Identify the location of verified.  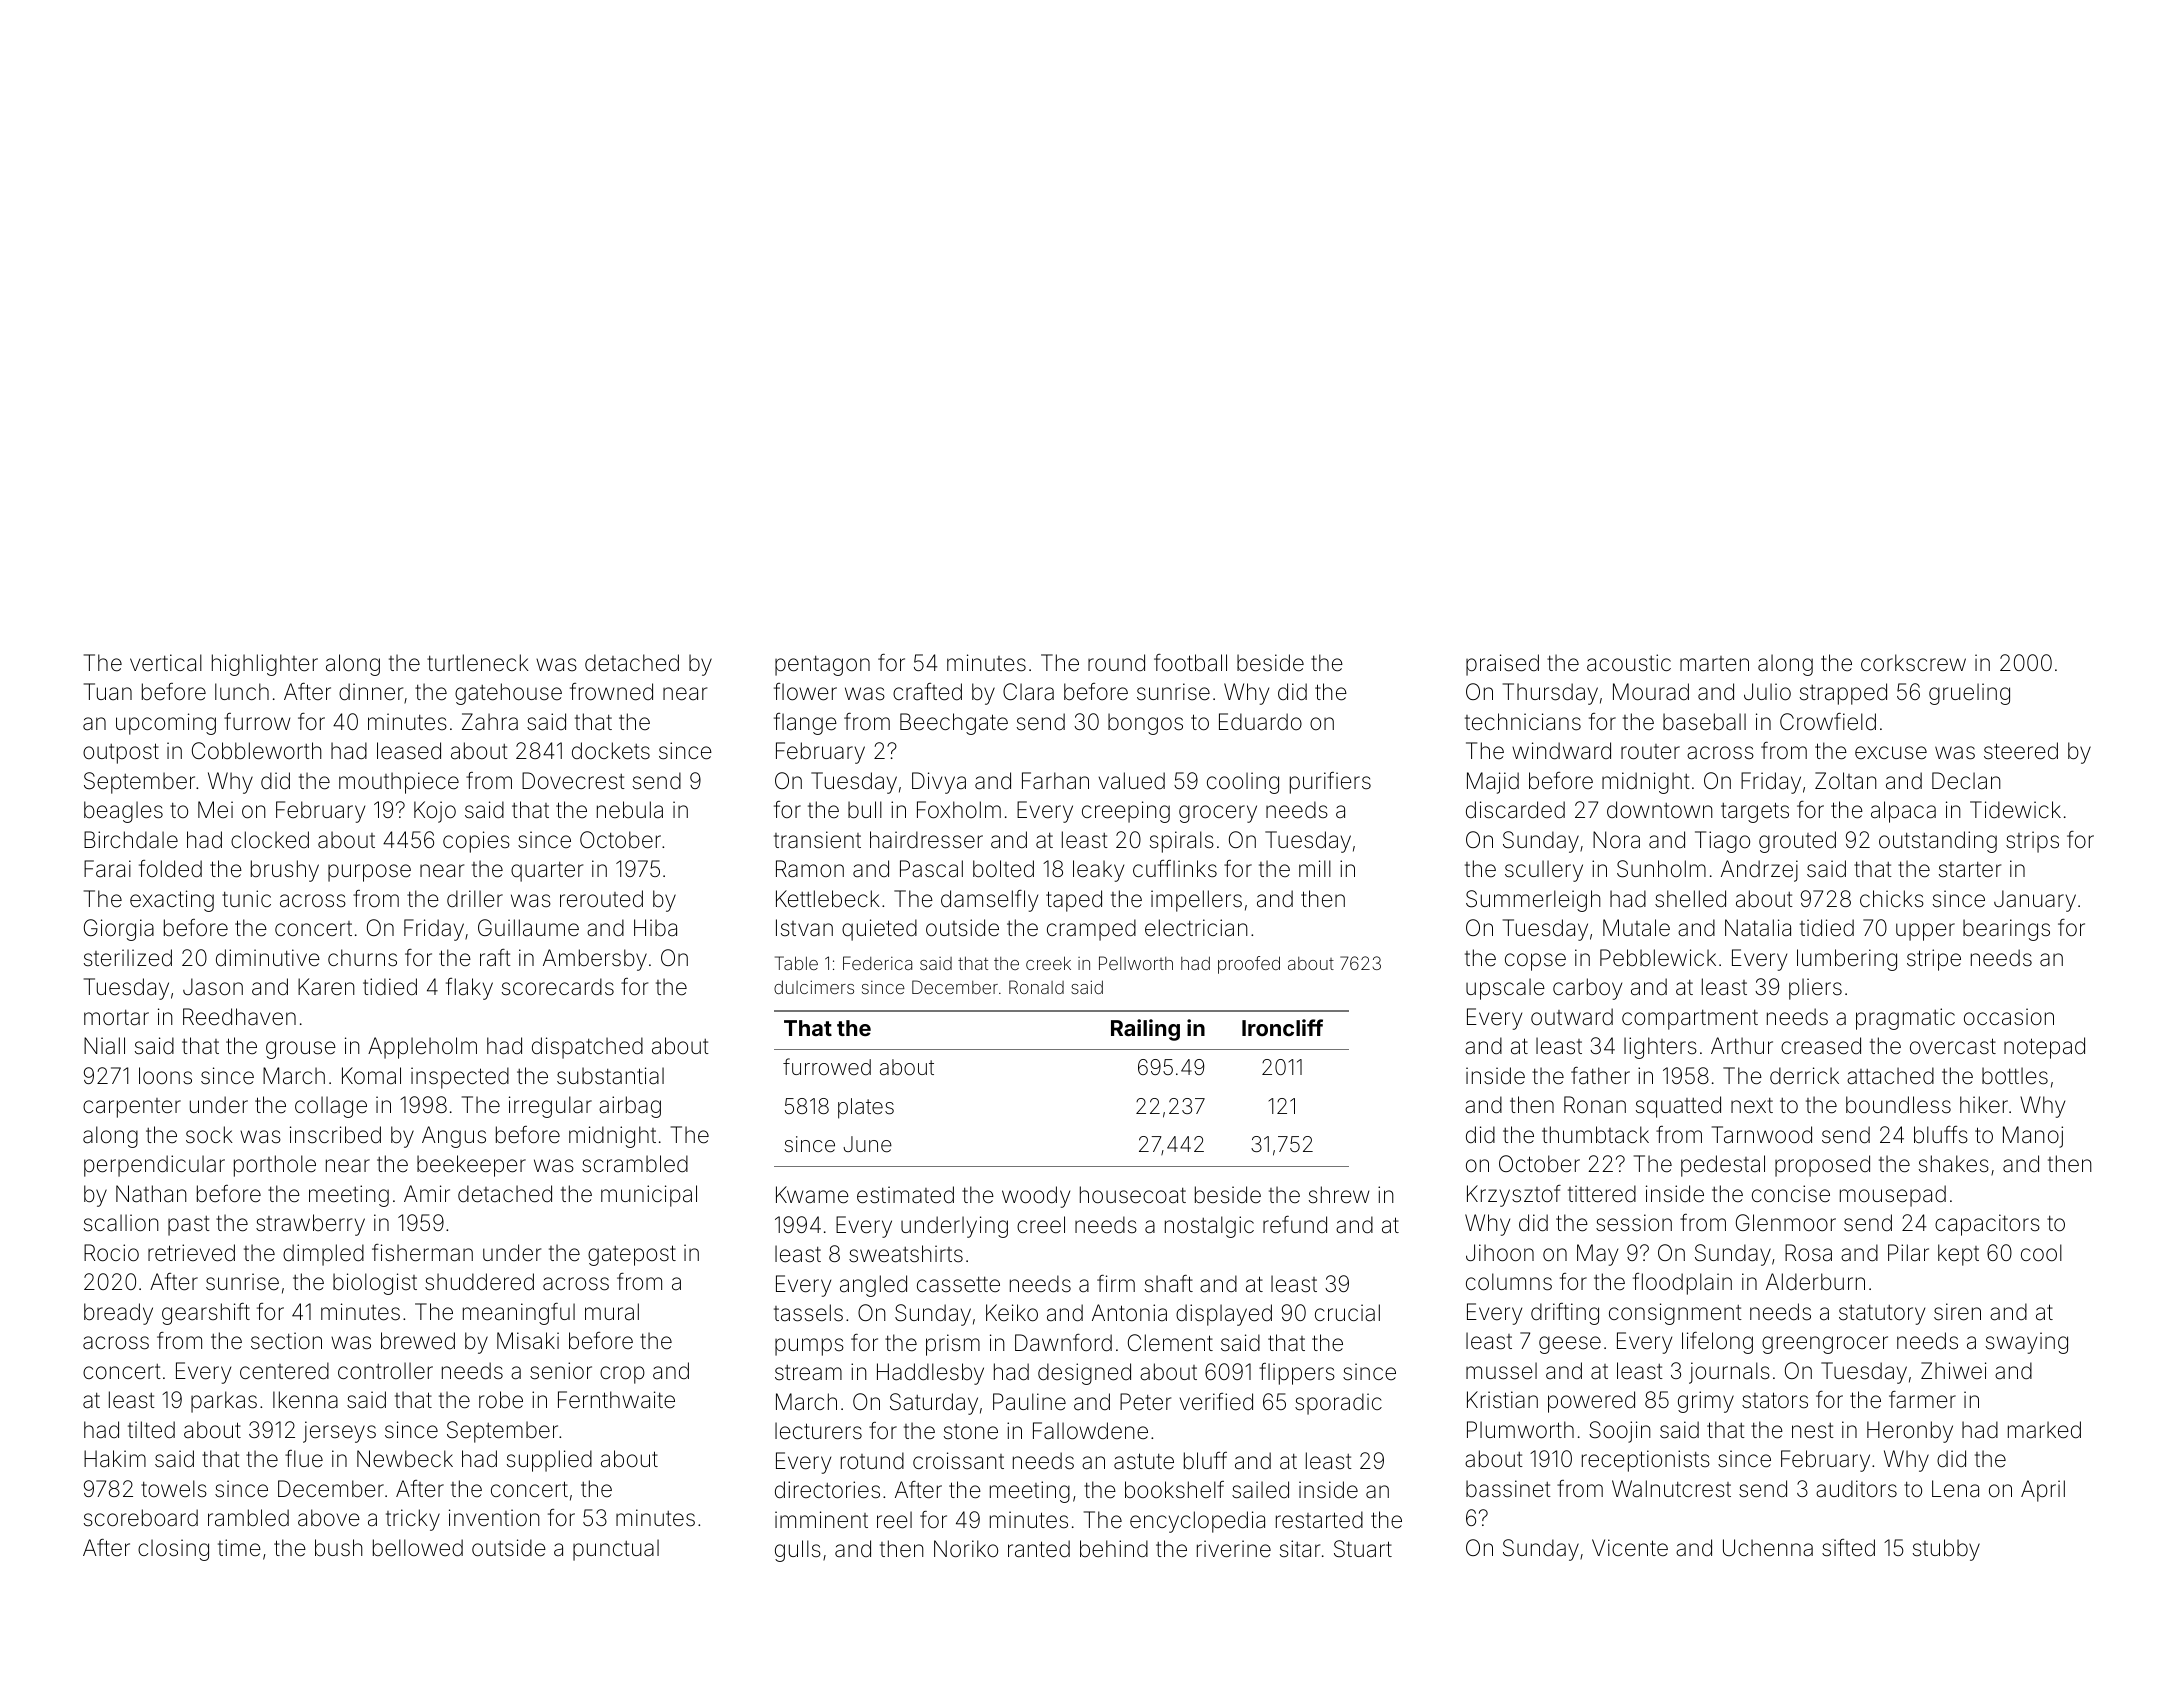
(1216, 1402).
